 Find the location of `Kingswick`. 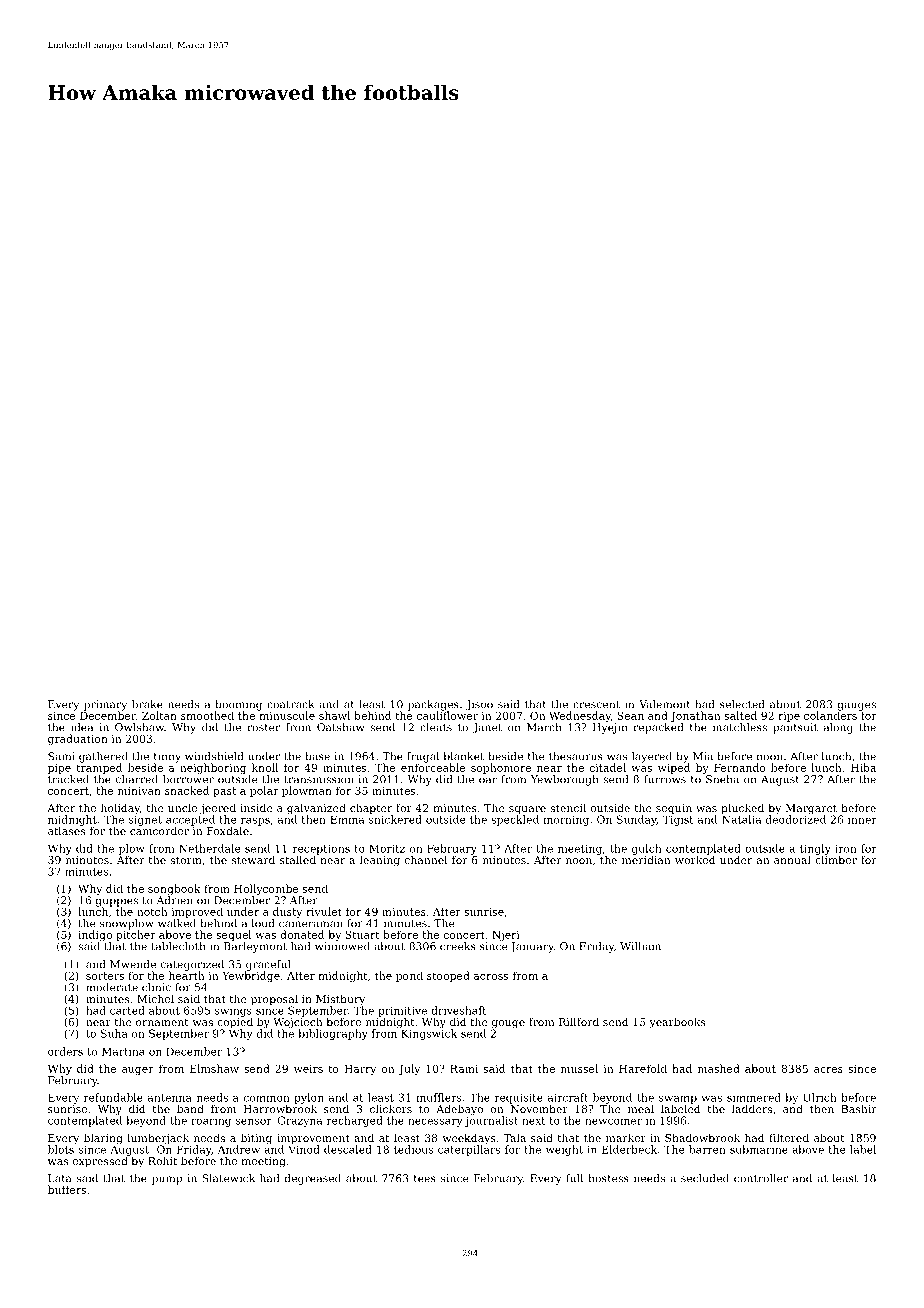

Kingswick is located at coordinates (429, 1034).
